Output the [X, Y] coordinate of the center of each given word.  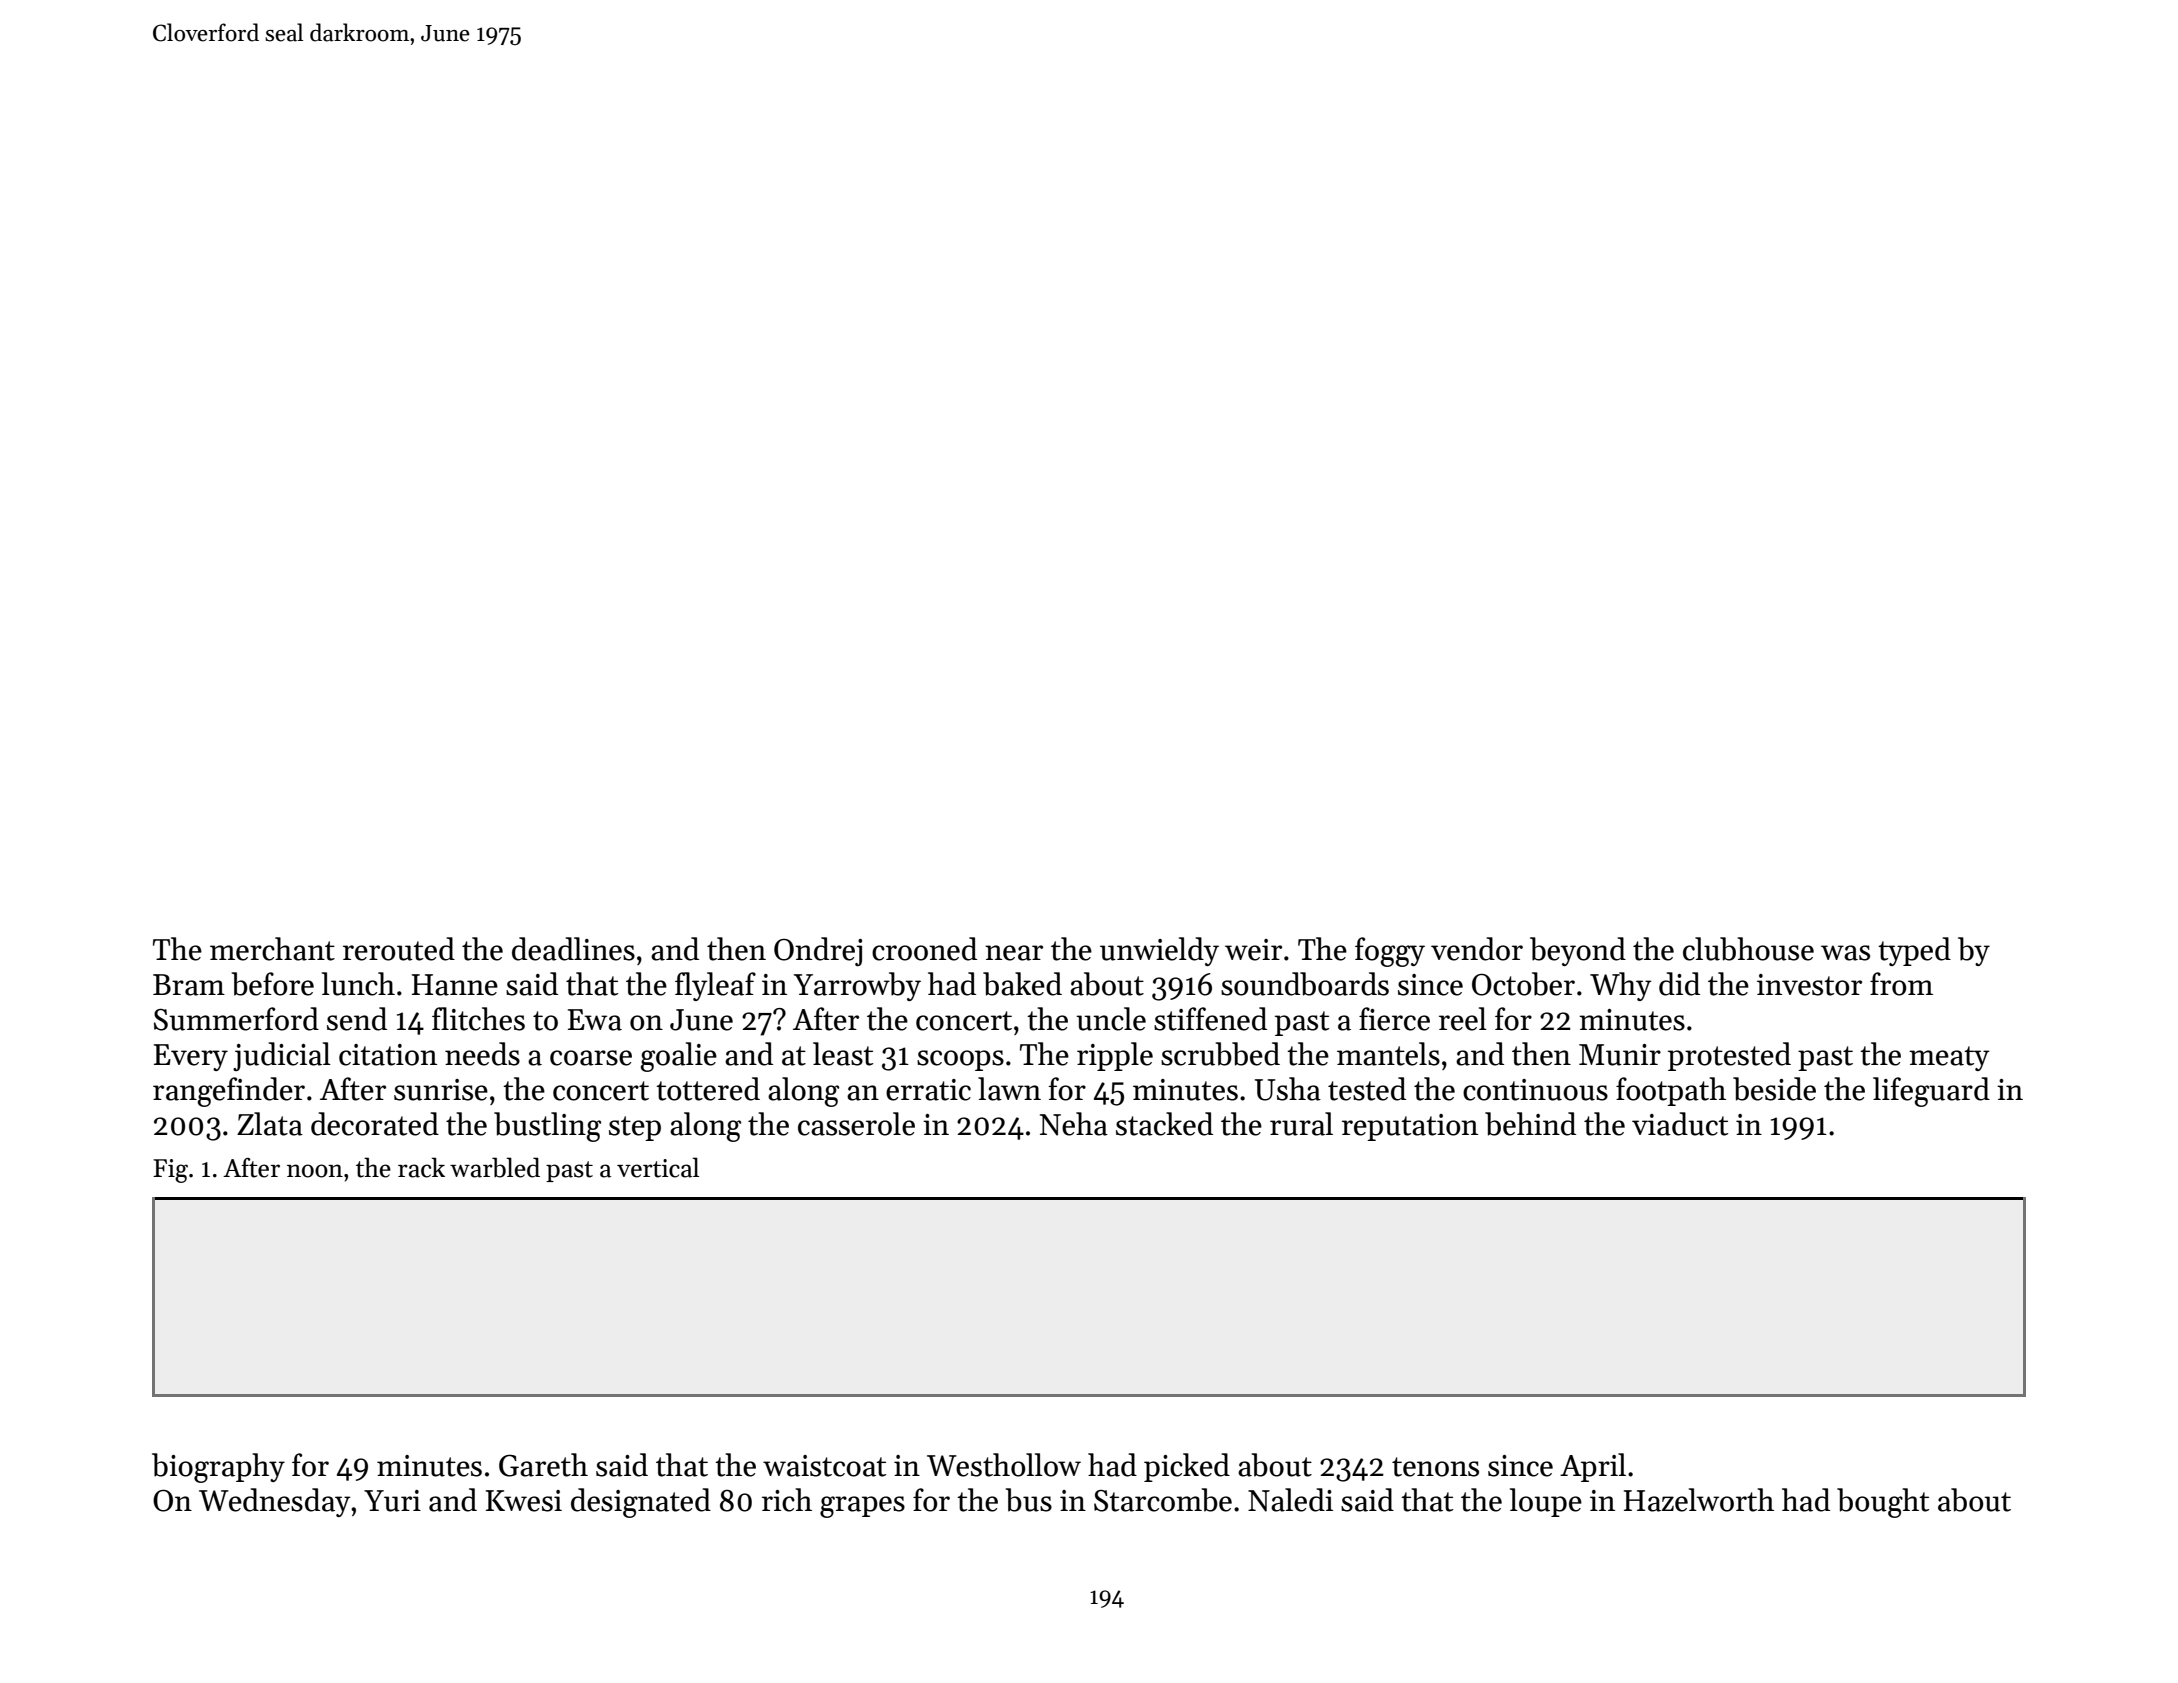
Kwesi [524, 1501]
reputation [1410, 1127]
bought [1883, 1503]
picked [1187, 1467]
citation [388, 1055]
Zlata [270, 1124]
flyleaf [715, 986]
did [1679, 984]
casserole [856, 1124]
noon [315, 1171]
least [843, 1054]
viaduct [1680, 1124]
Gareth [543, 1465]
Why [1621, 986]
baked [1022, 984]
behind [1530, 1124]
